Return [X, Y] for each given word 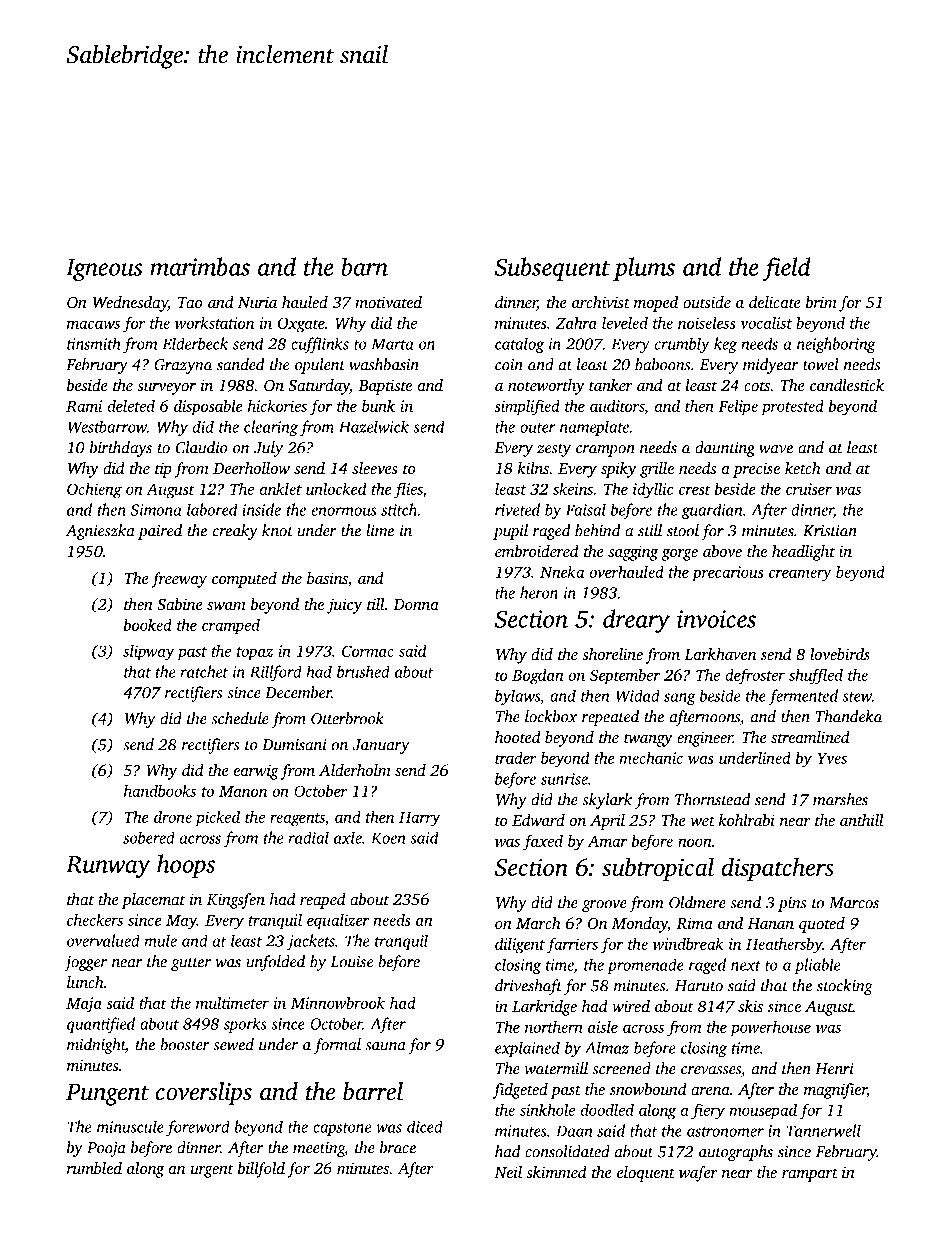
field [787, 269]
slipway [148, 653]
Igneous [104, 270]
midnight [96, 1046]
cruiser [809, 489]
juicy [344, 606]
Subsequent [552, 269]
